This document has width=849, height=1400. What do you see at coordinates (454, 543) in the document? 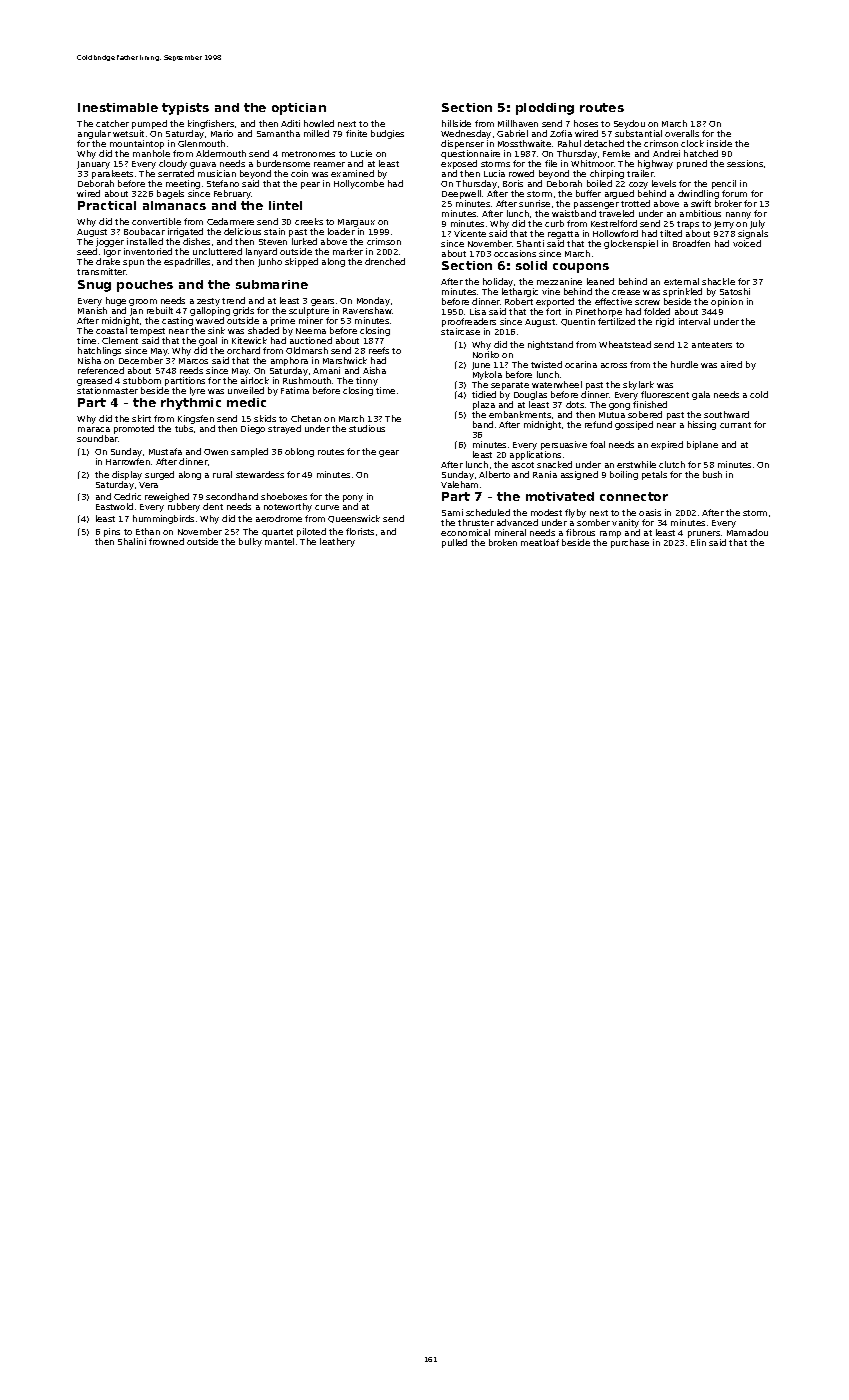
I see `pulled` at bounding box center [454, 543].
